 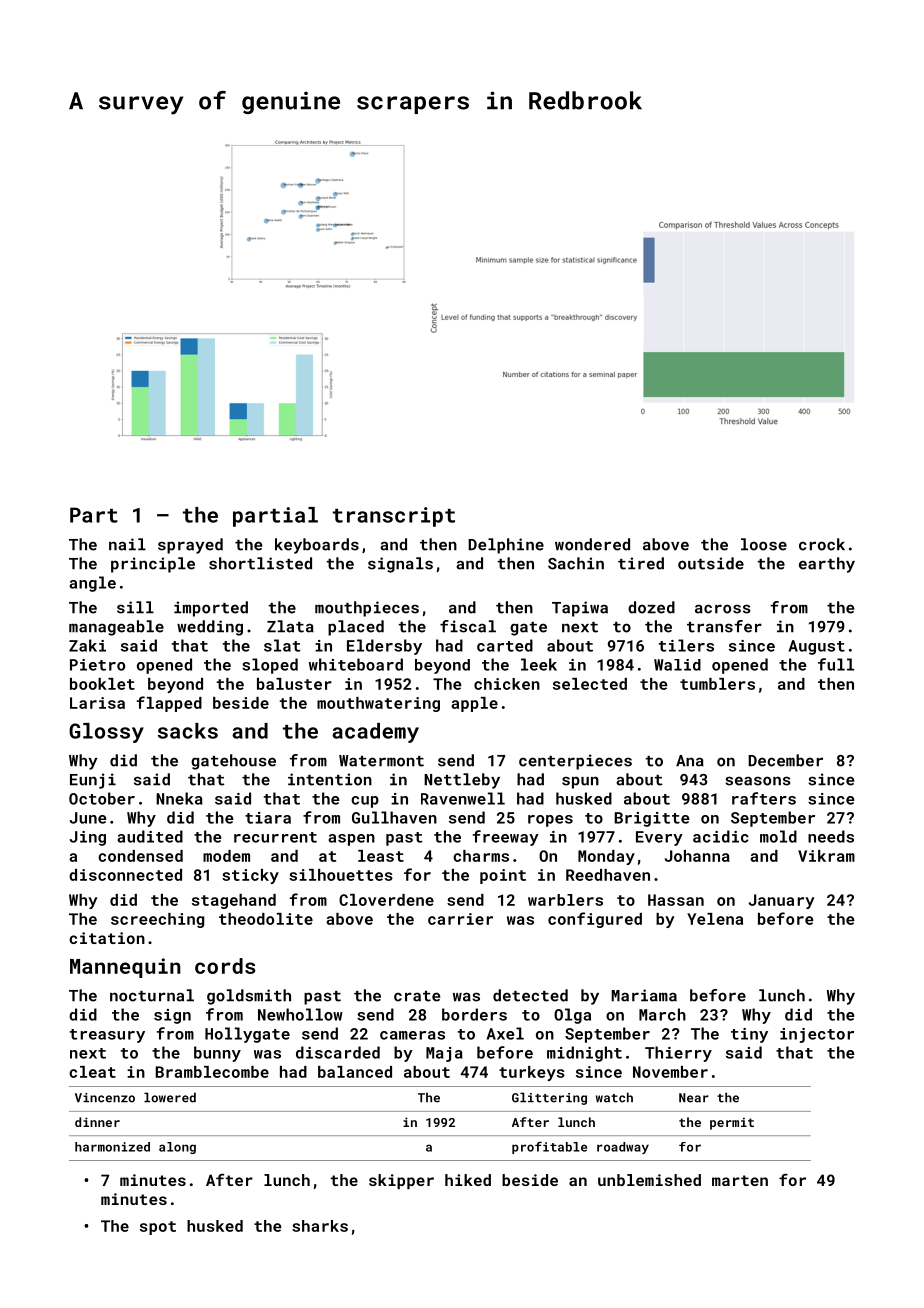 I want to click on transcript, so click(x=394, y=517).
